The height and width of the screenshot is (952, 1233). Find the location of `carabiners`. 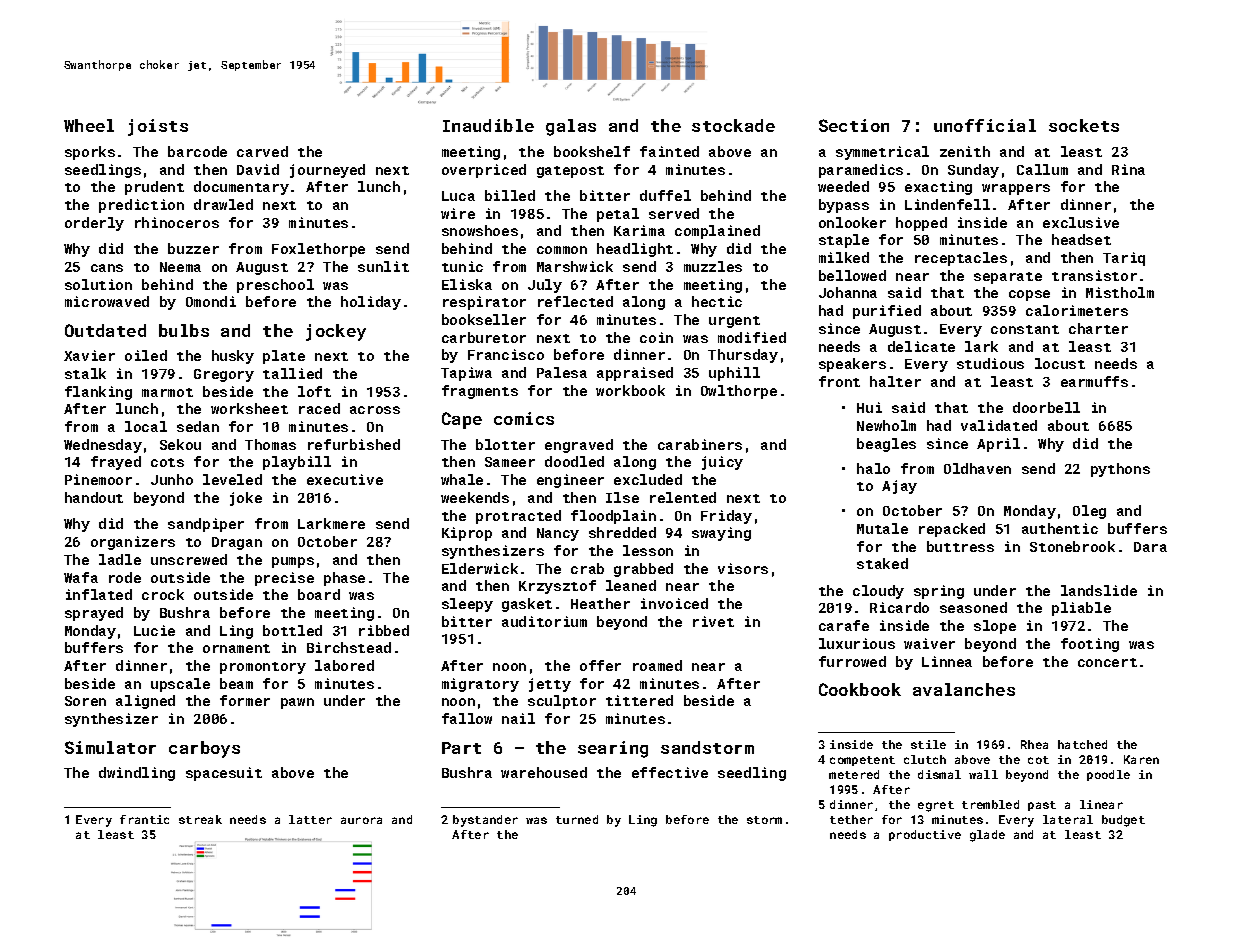

carabiners is located at coordinates (700, 444).
